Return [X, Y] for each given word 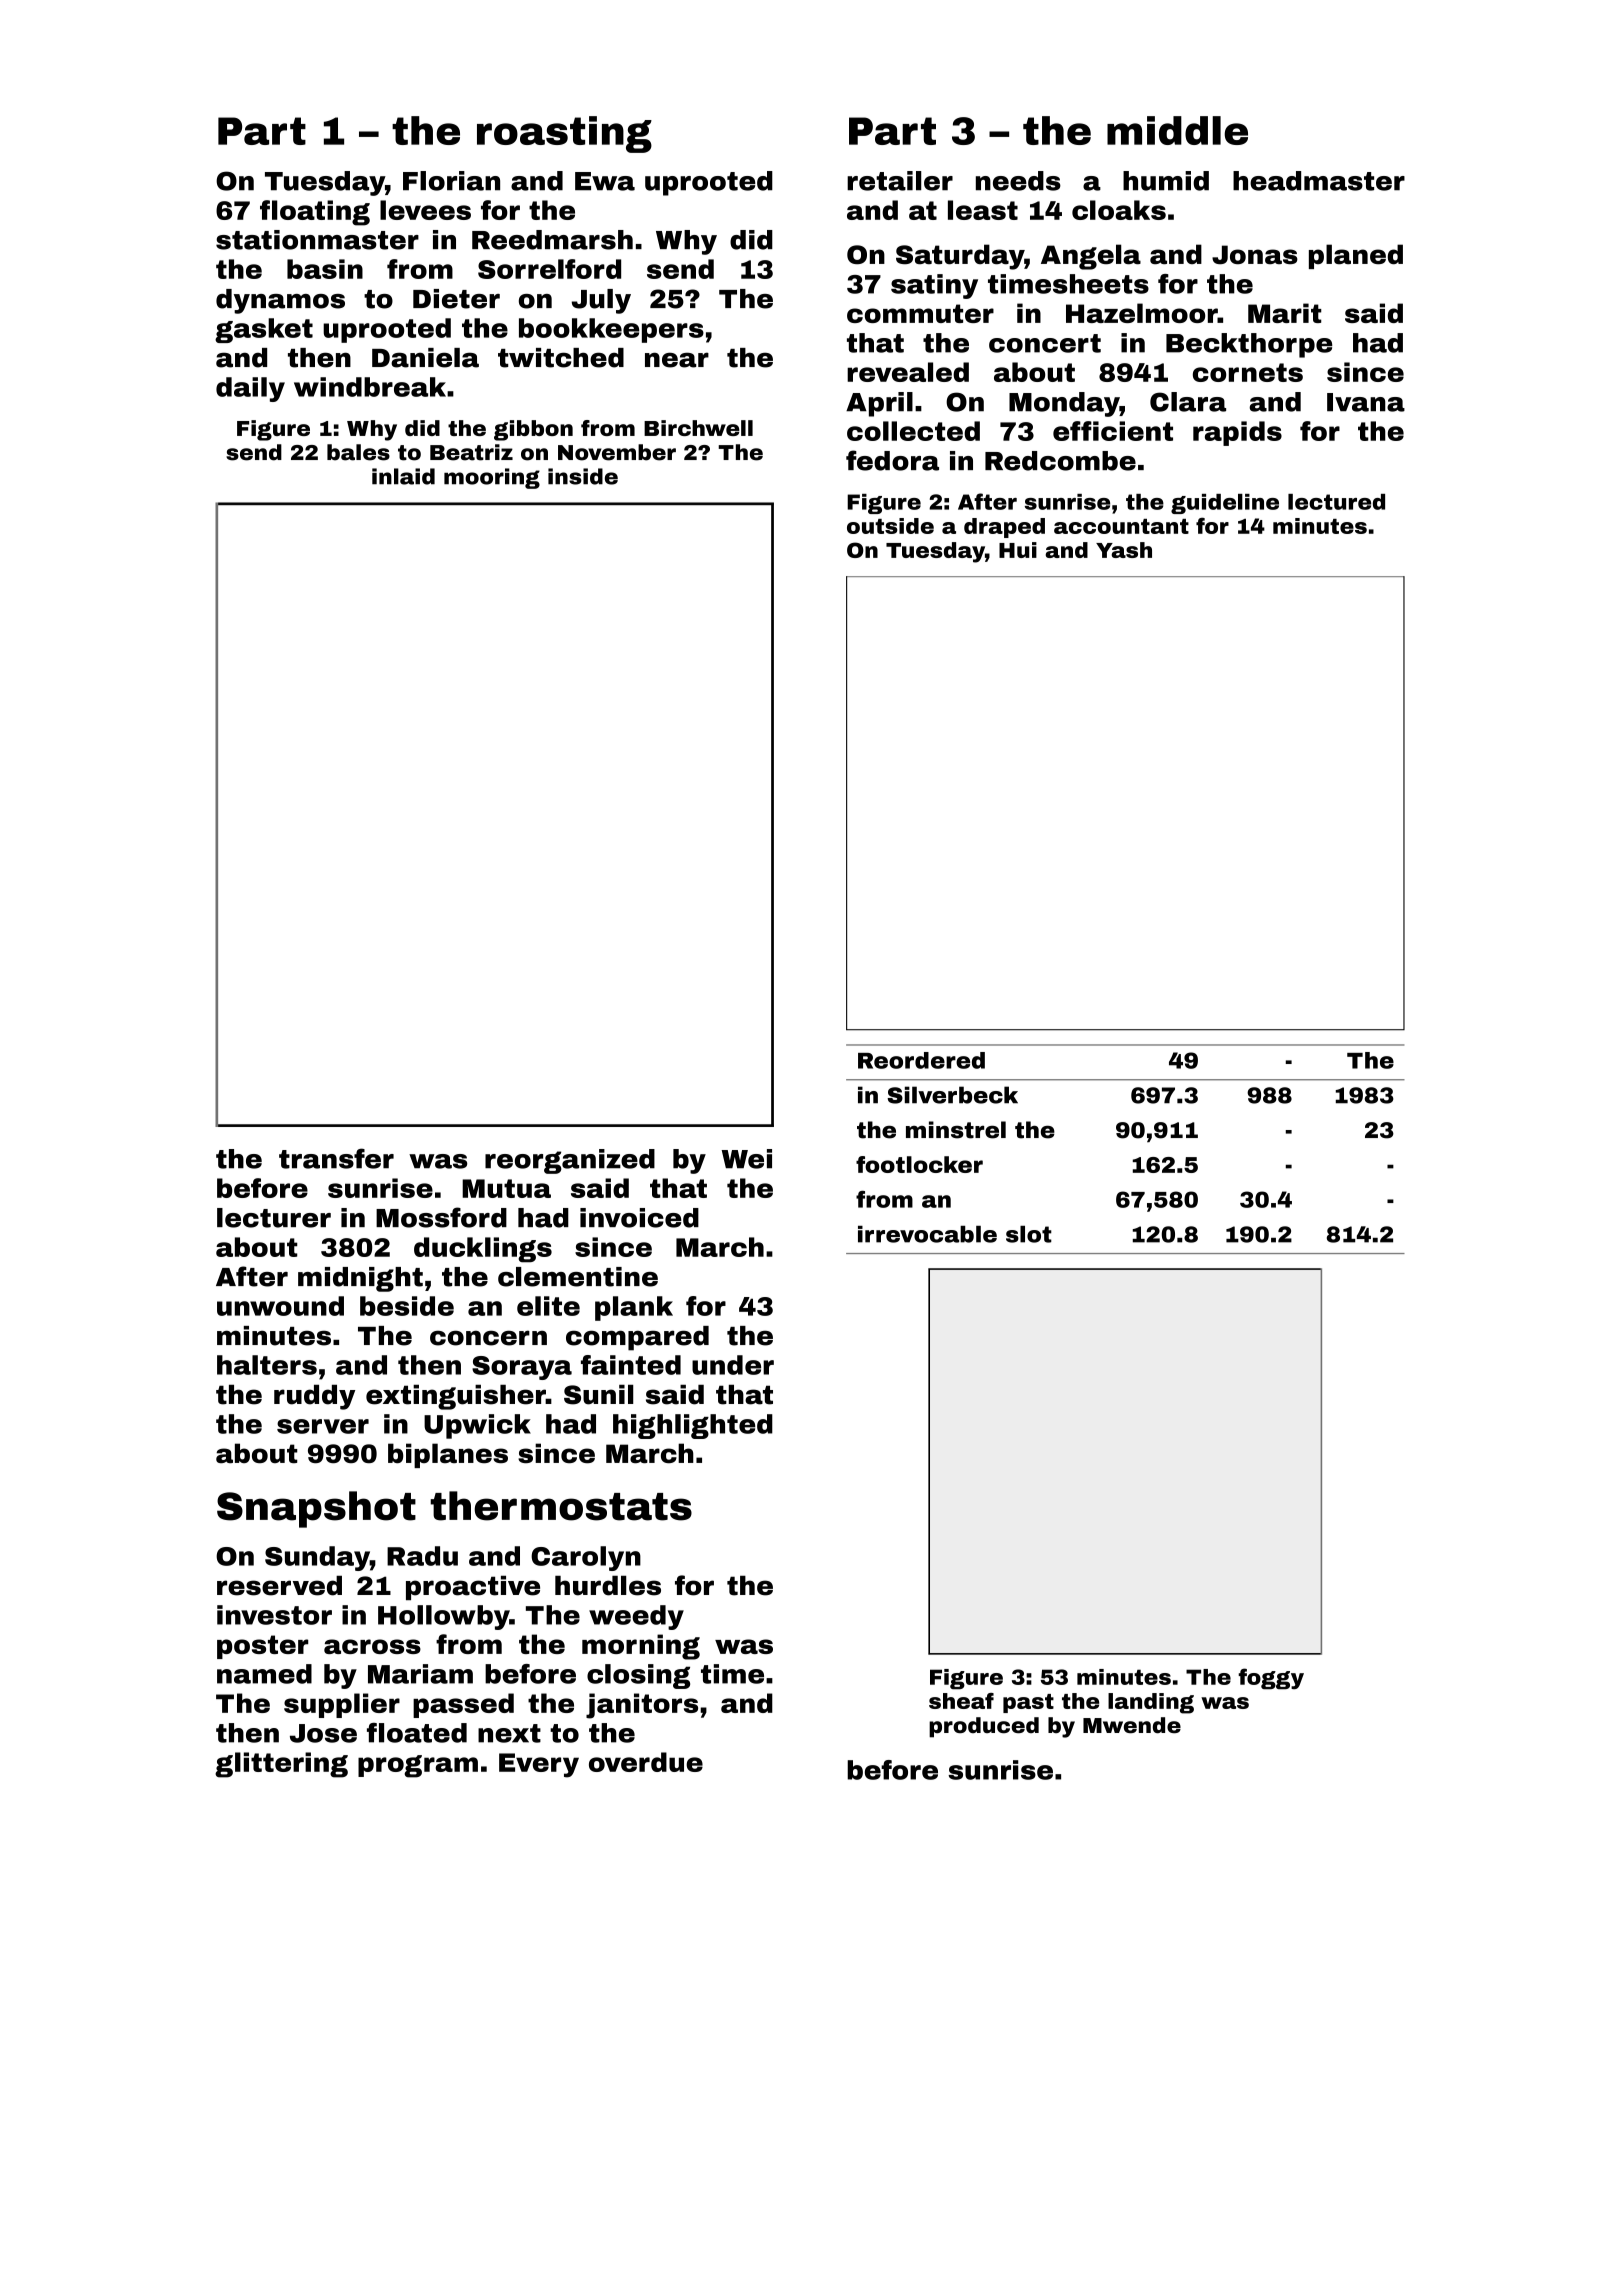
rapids [1237, 433]
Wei [747, 1159]
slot [1029, 1234]
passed [463, 1705]
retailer [900, 181]
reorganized [570, 1161]
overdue [646, 1762]
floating [315, 213]
